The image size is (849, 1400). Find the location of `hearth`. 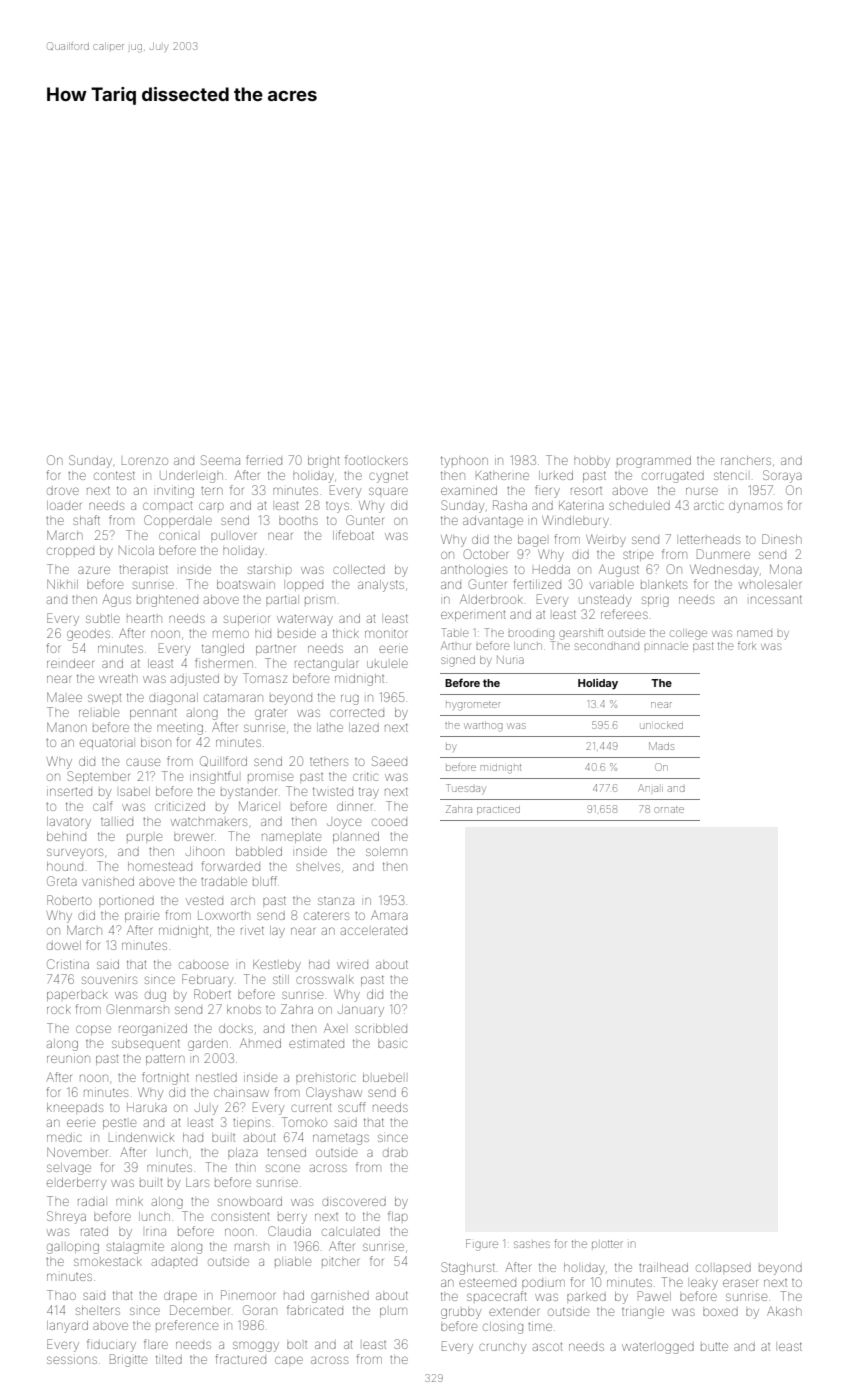

hearth is located at coordinates (144, 618).
